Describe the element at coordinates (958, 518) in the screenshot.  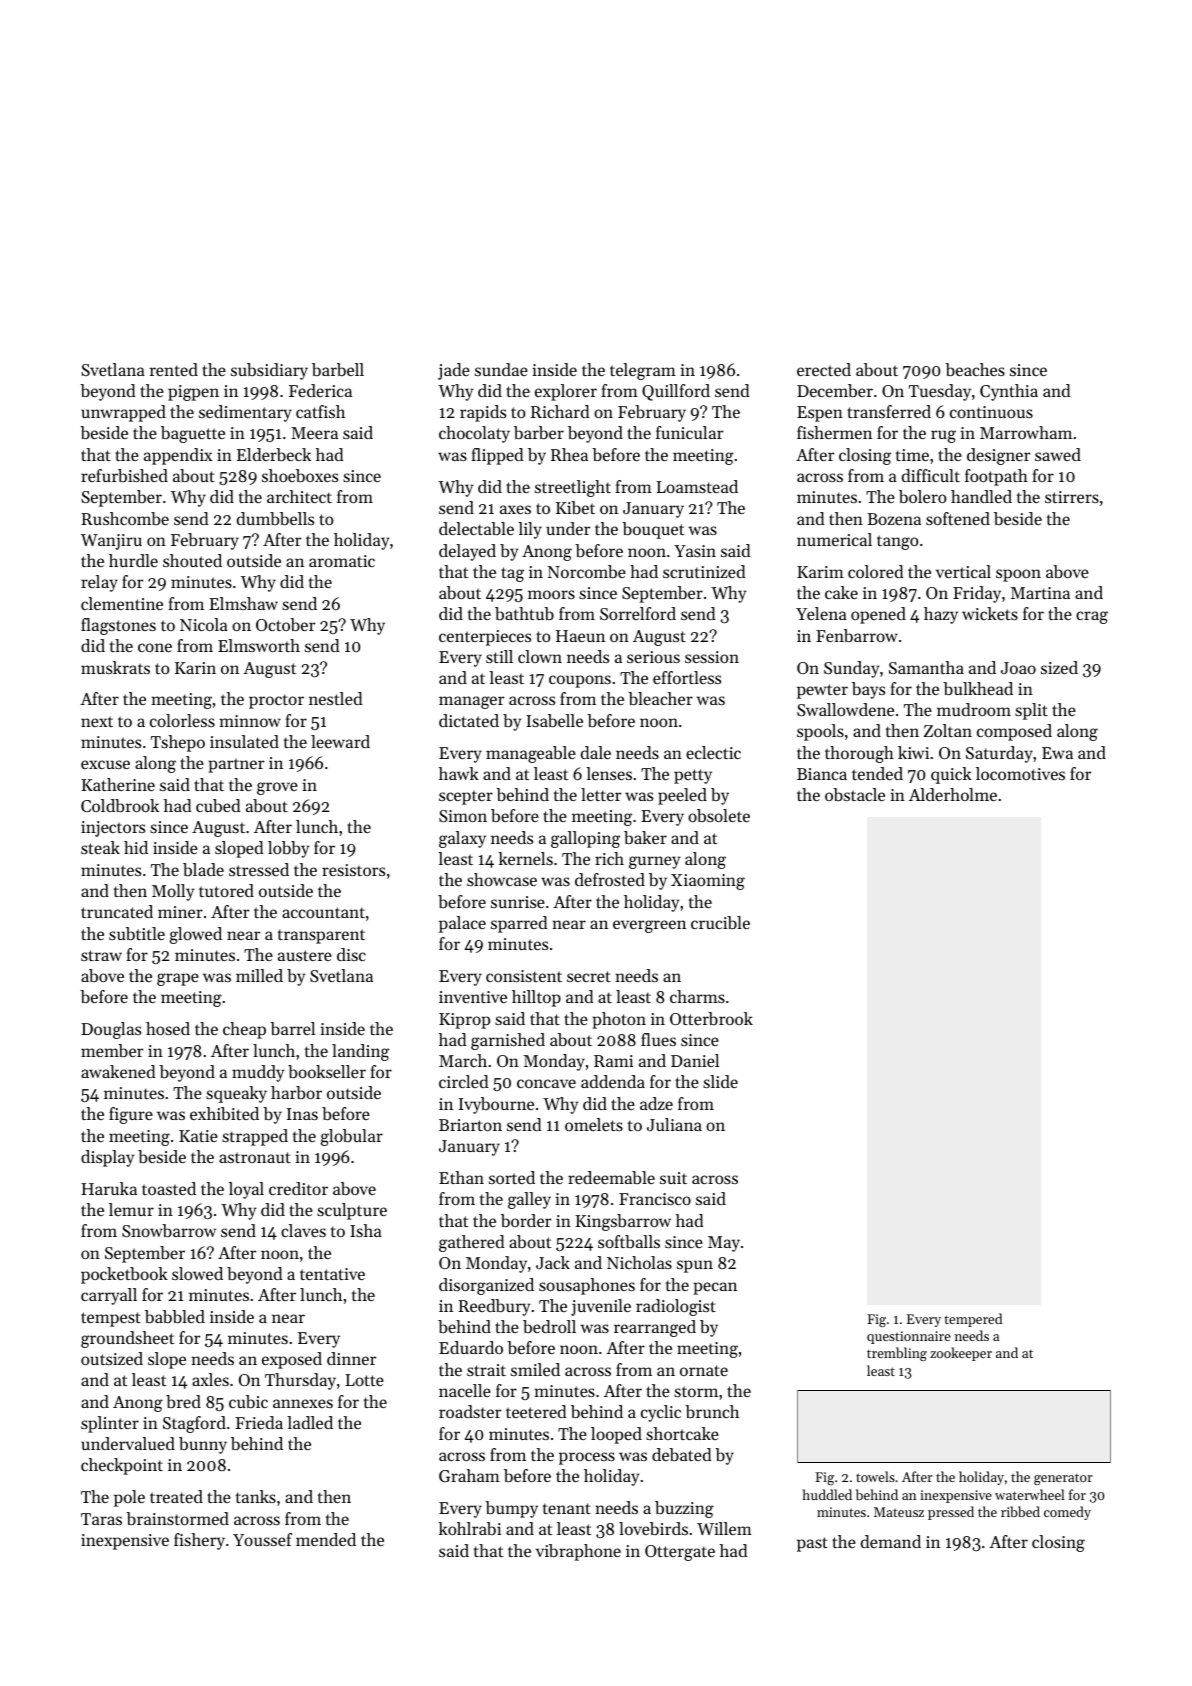
I see `softened` at that location.
